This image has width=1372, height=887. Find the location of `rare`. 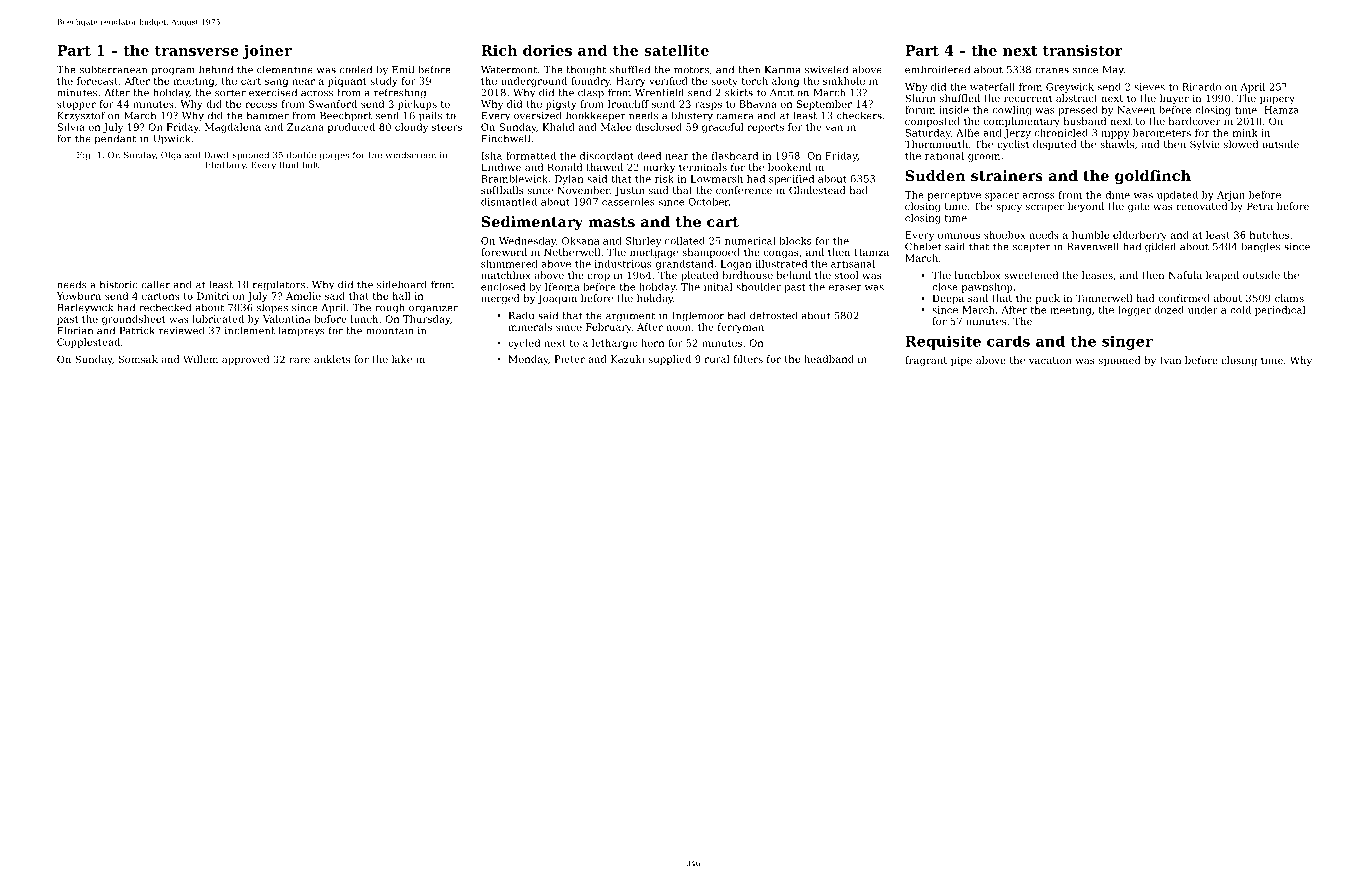

rare is located at coordinates (299, 360).
